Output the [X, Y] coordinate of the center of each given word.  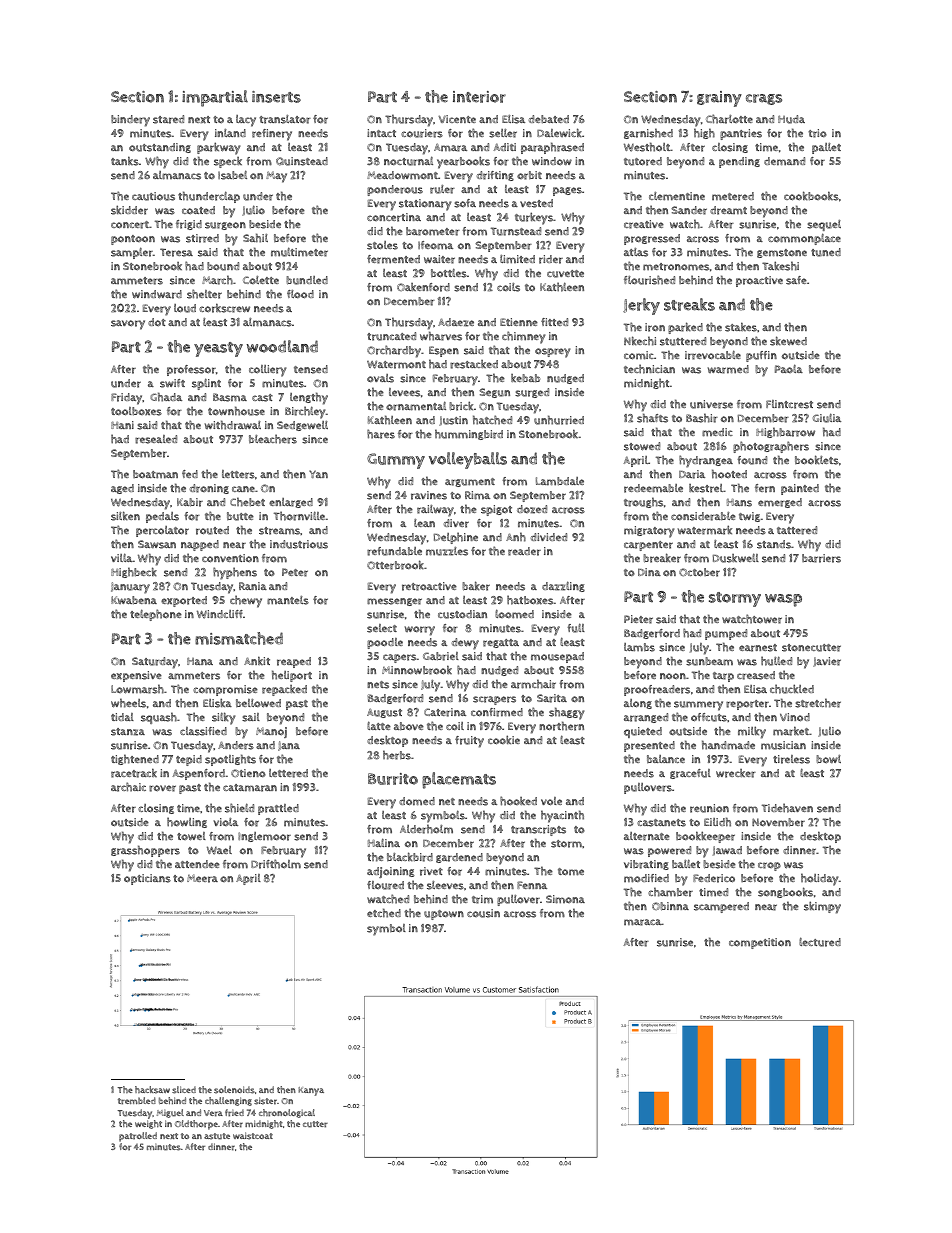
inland [230, 133]
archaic [128, 787]
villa [122, 557]
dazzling [563, 586]
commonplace [804, 239]
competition [760, 943]
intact [381, 133]
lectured [820, 942]
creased [756, 675]
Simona [565, 899]
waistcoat [253, 1136]
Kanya [311, 1091]
